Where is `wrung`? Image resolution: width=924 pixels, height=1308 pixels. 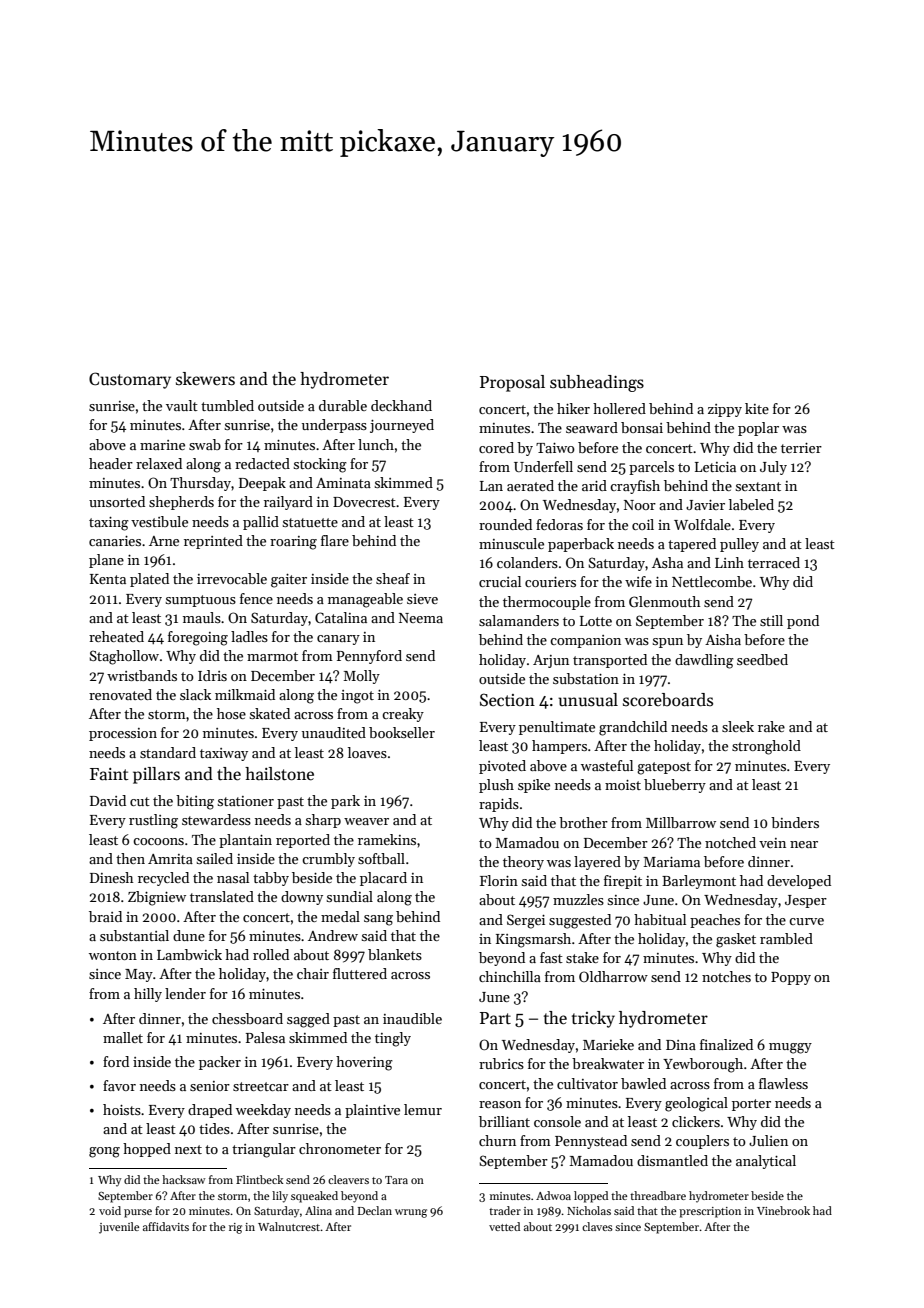
wrung is located at coordinates (411, 1213).
